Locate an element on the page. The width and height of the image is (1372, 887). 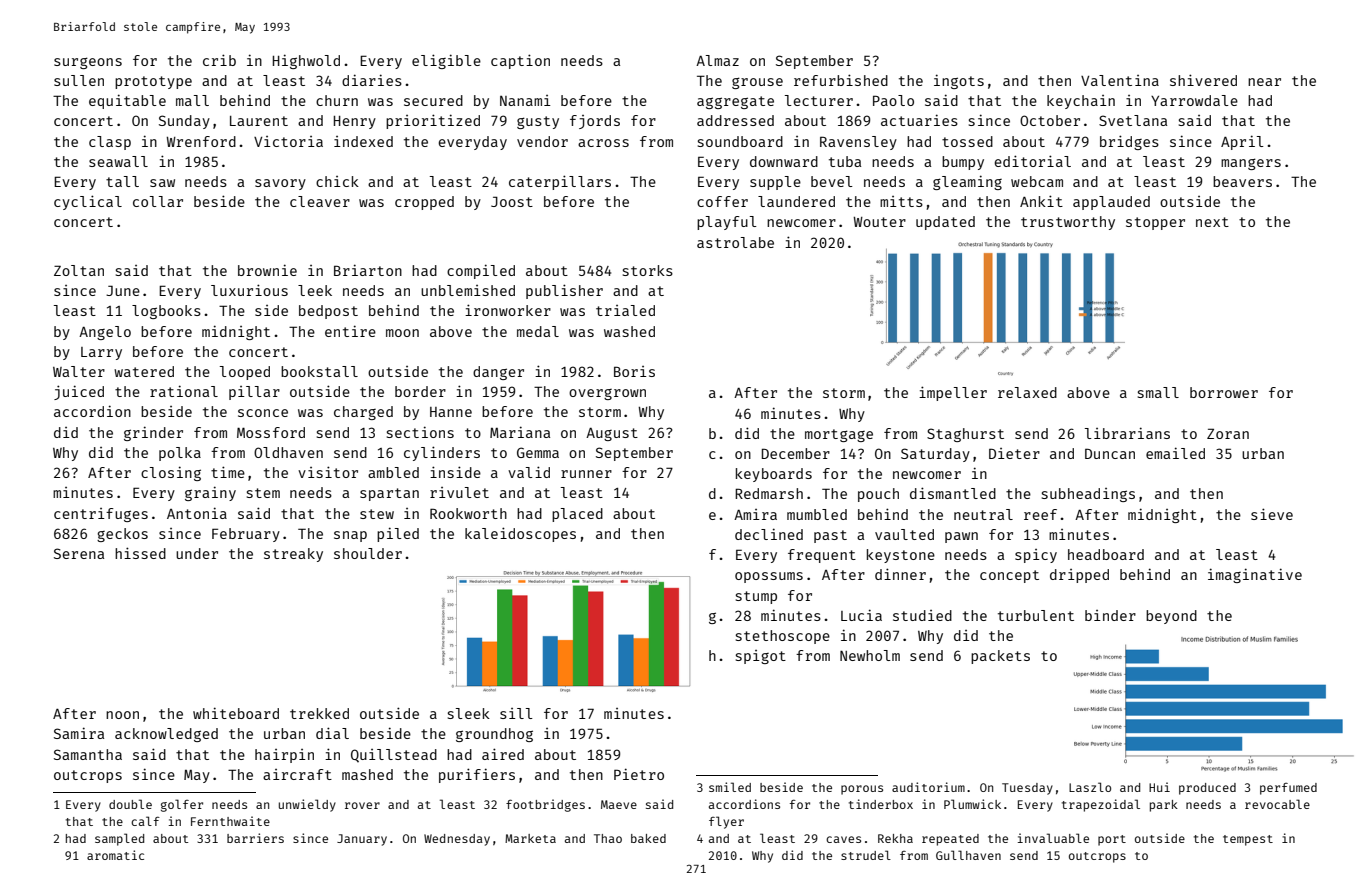
streaky is located at coordinates (293, 555).
